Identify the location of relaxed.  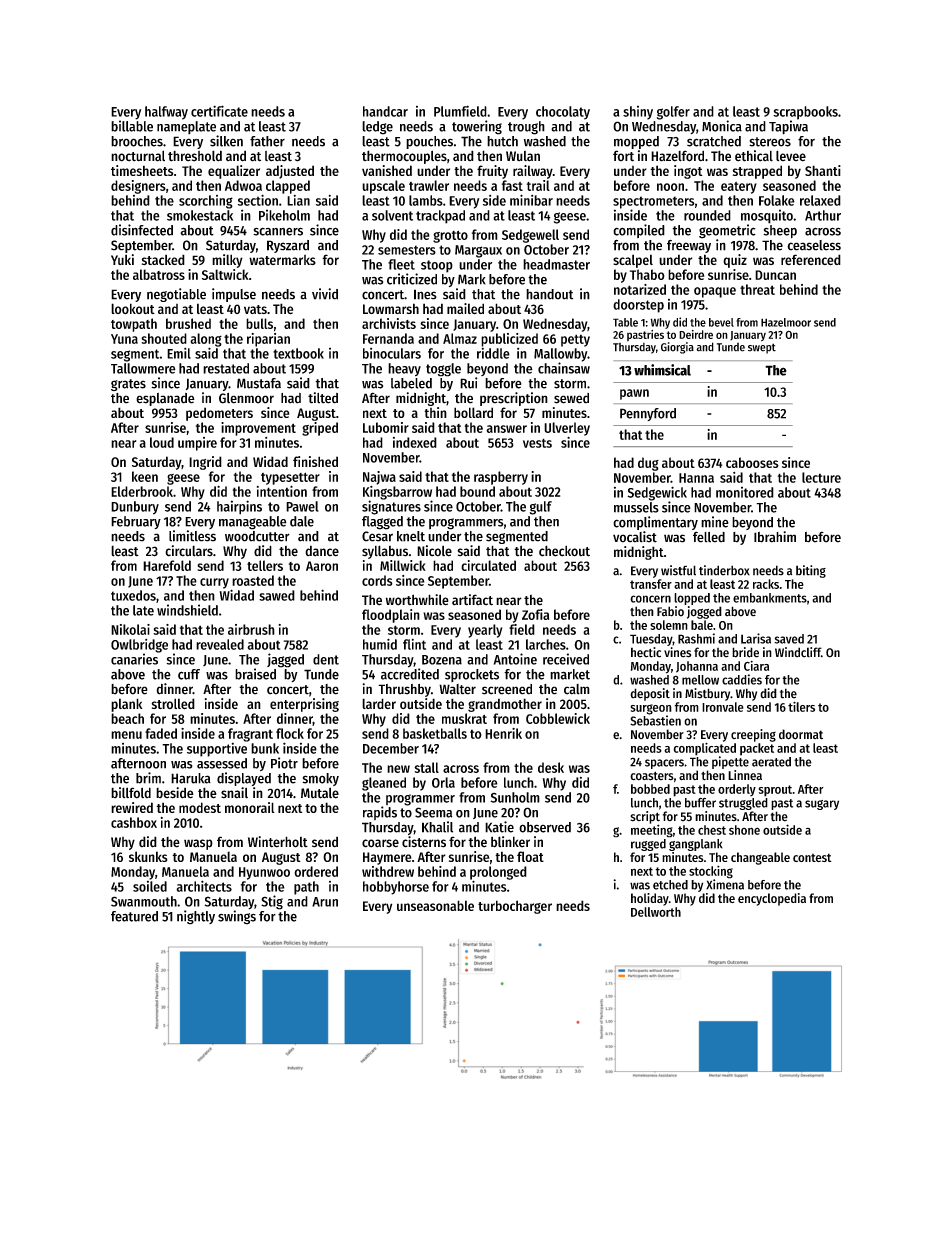
(820, 200).
